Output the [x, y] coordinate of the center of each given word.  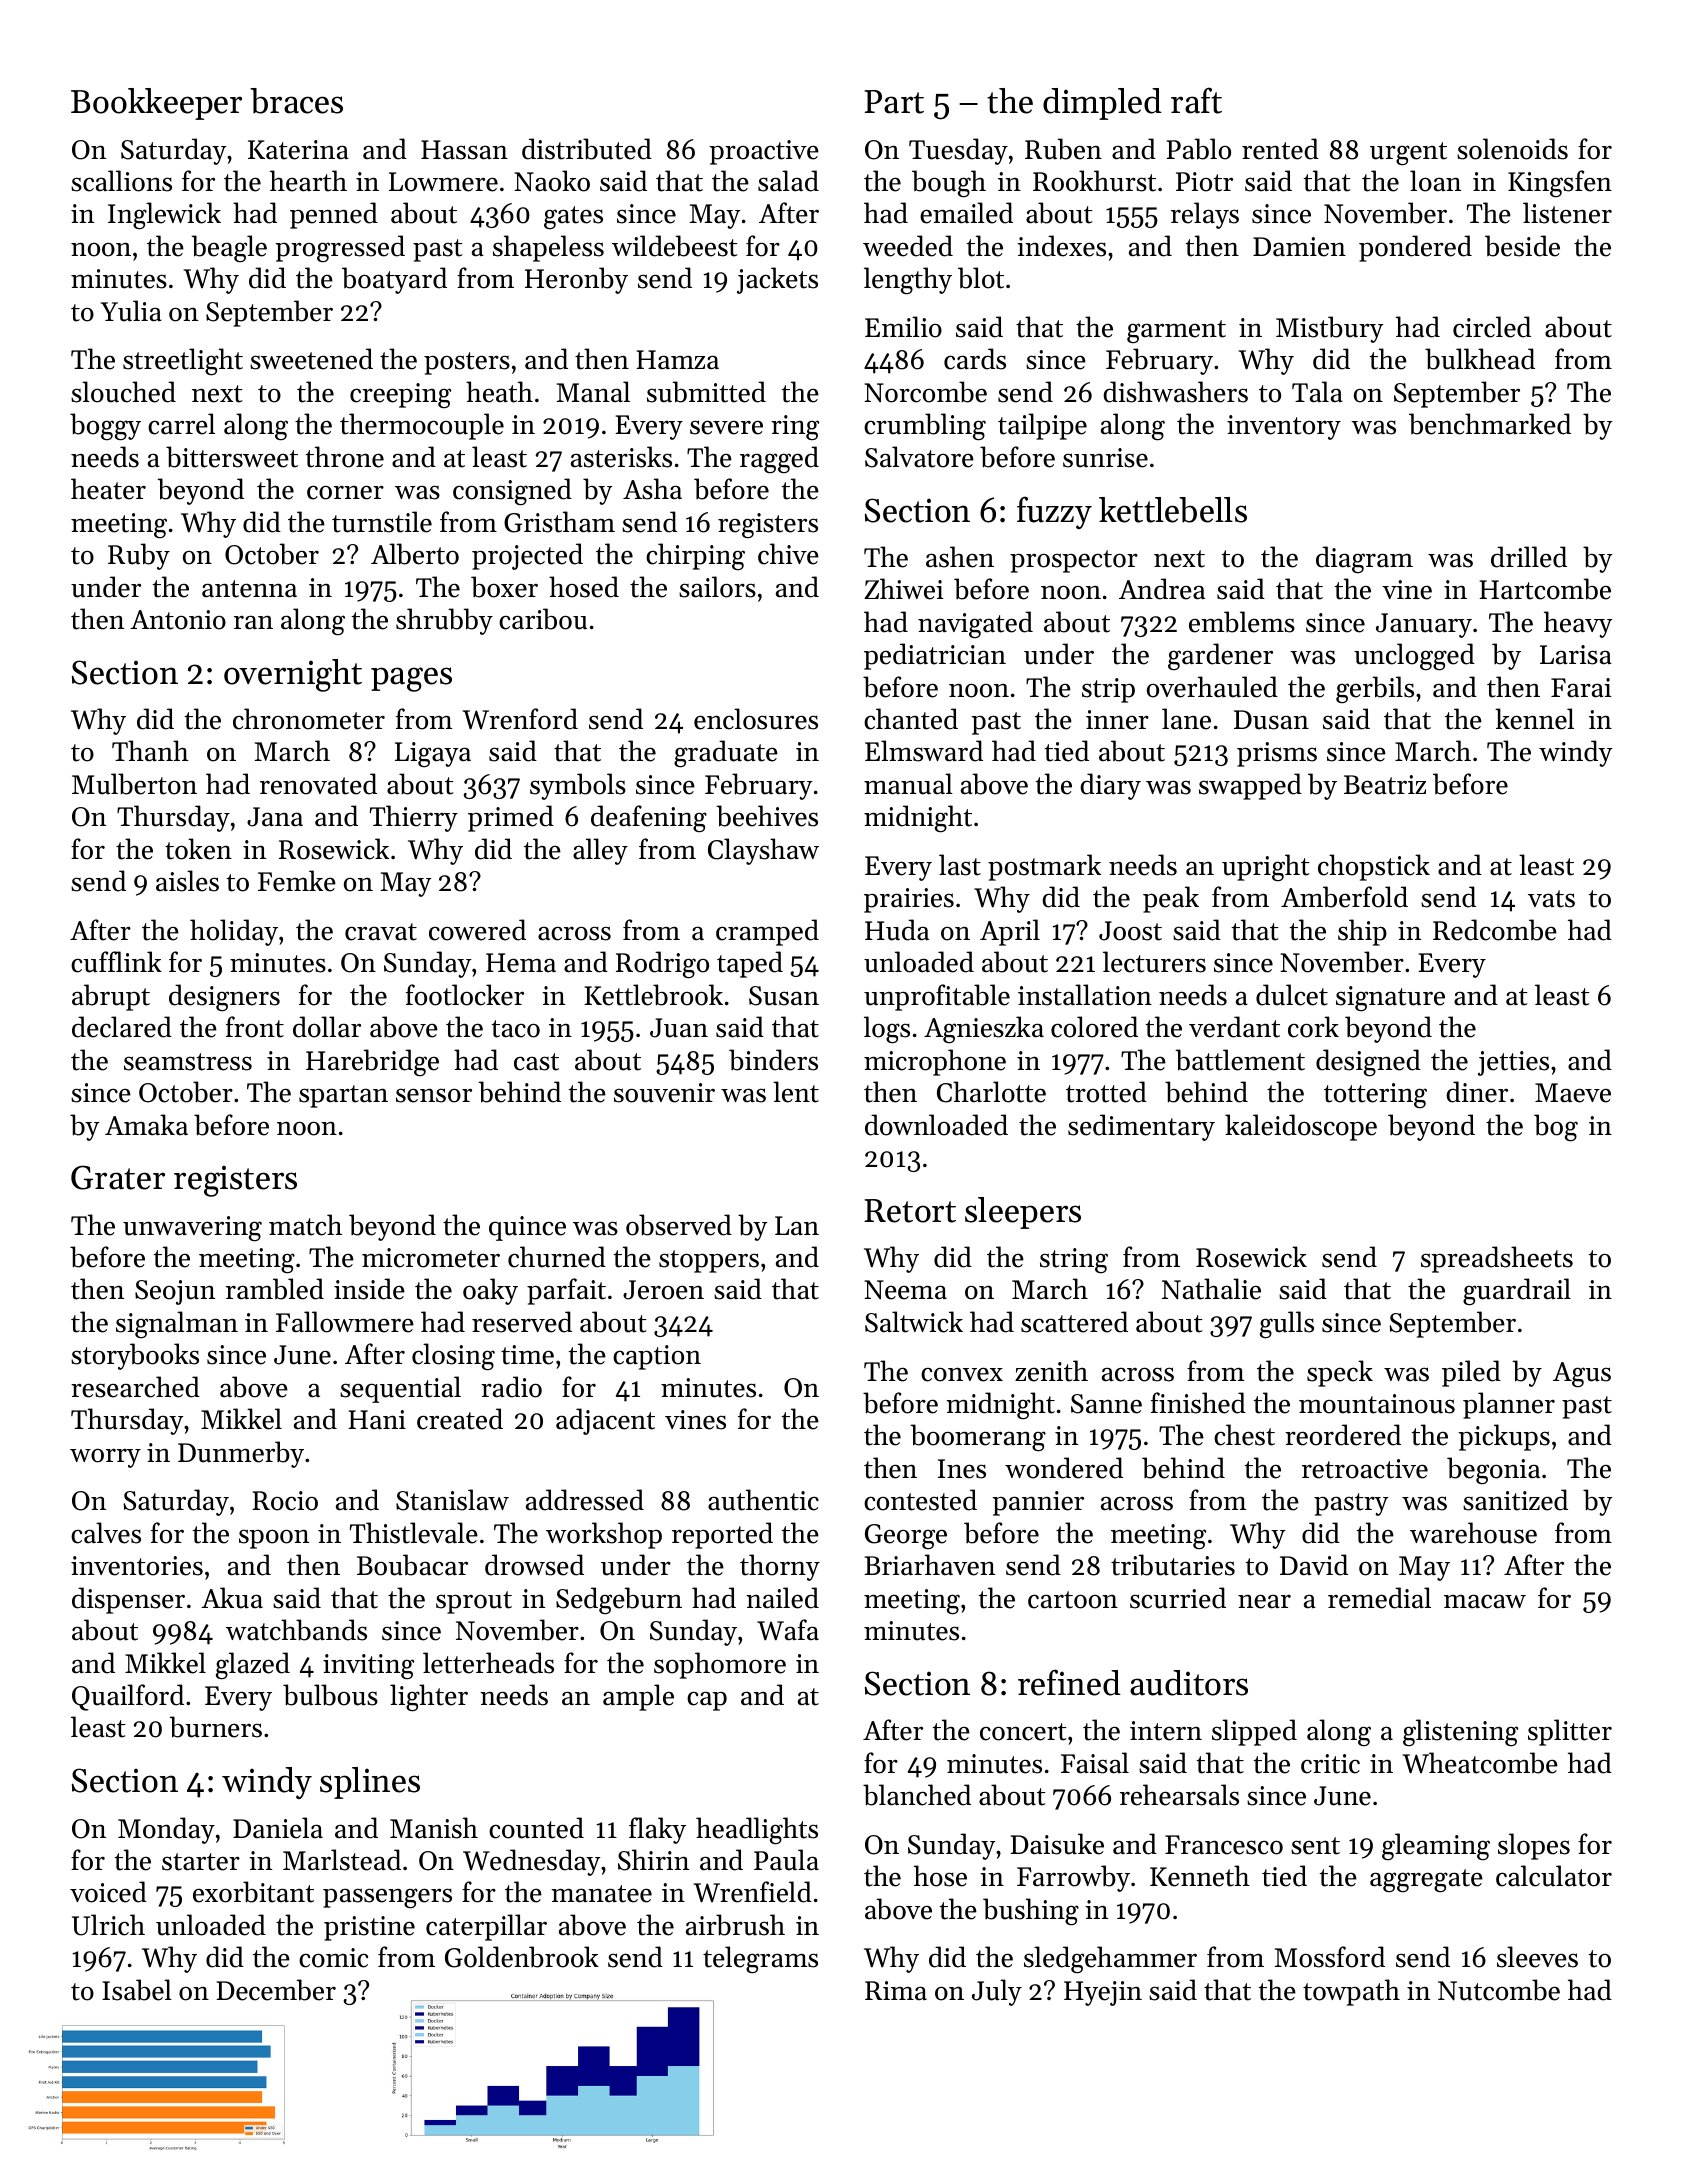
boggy [105, 427]
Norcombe [925, 392]
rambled [275, 1289]
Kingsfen [1560, 184]
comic [333, 1958]
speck [1340, 1373]
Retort [910, 1211]
